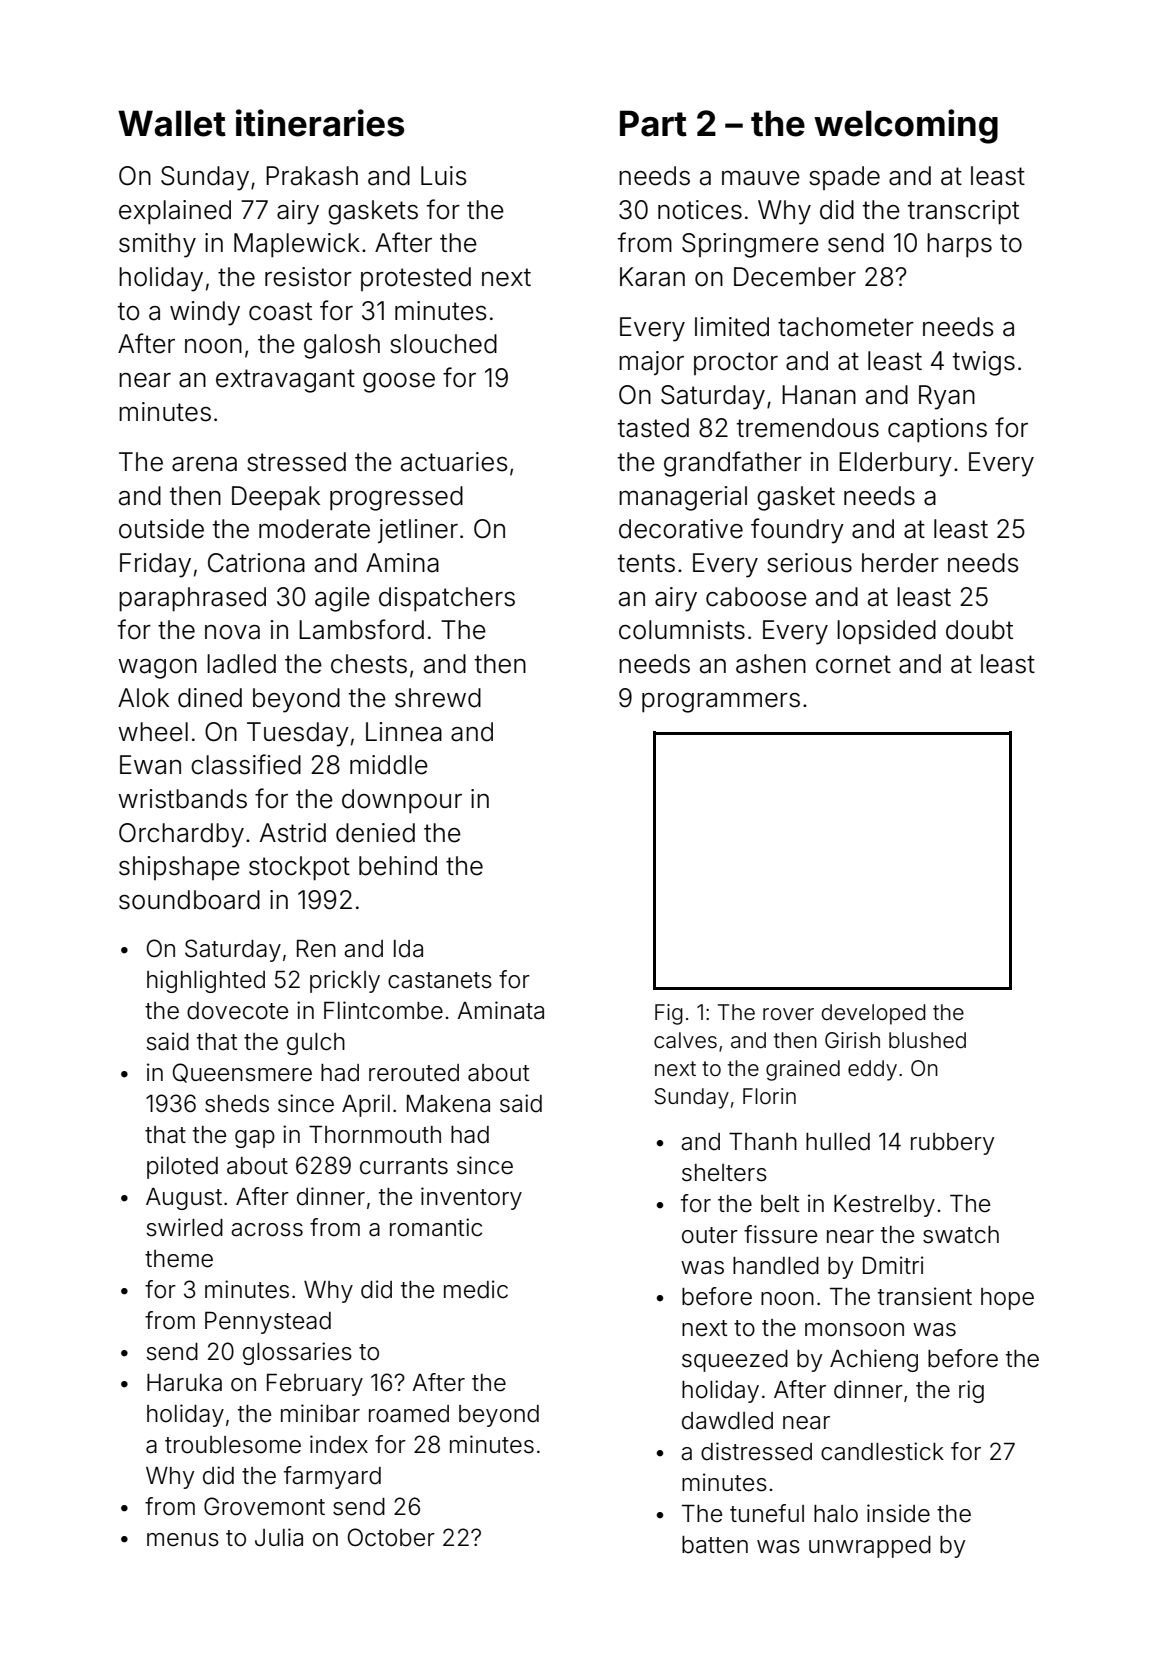 The height and width of the image is (1654, 1165). What do you see at coordinates (172, 123) in the image?
I see `Wallet` at bounding box center [172, 123].
